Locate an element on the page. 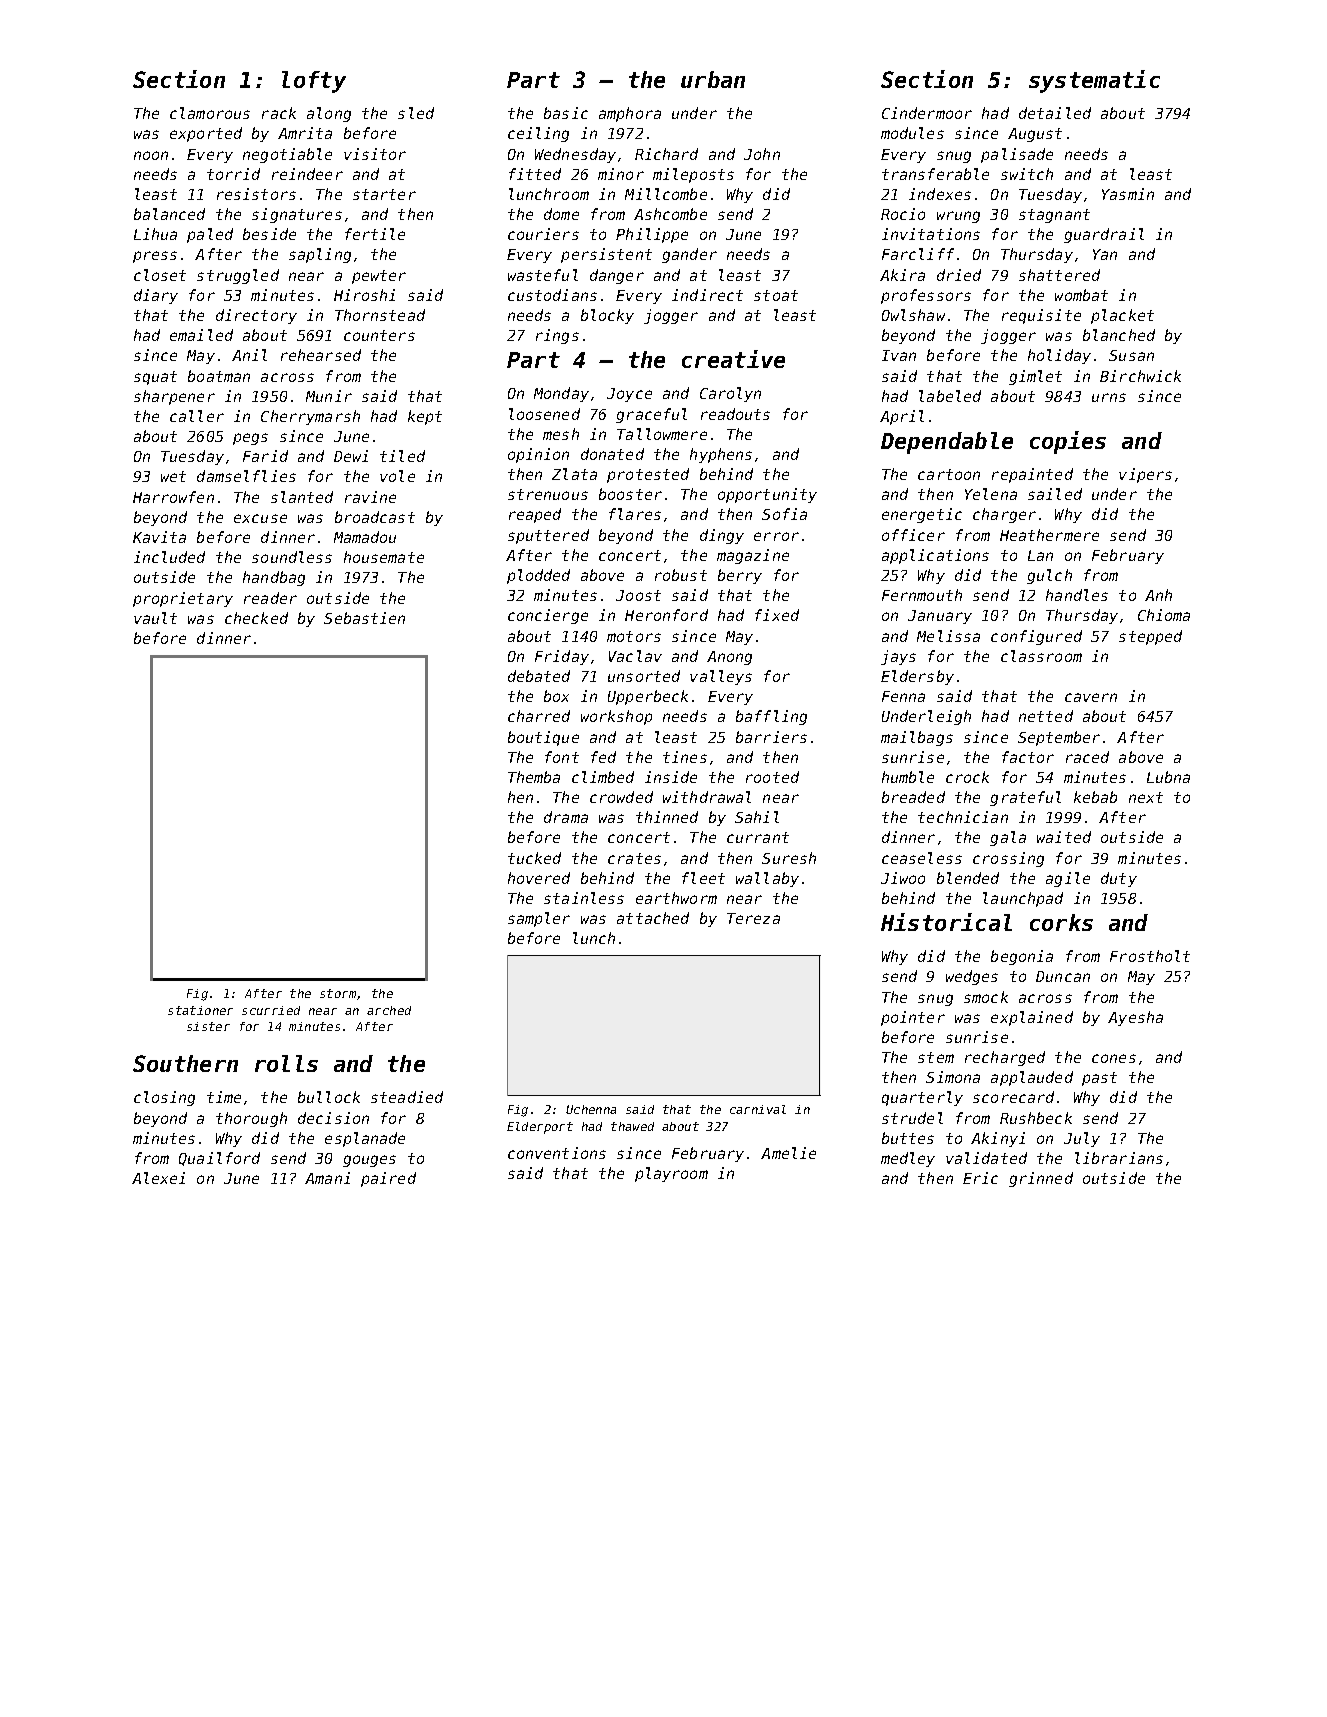 The height and width of the page is (1717, 1327). fixed is located at coordinates (777, 615).
